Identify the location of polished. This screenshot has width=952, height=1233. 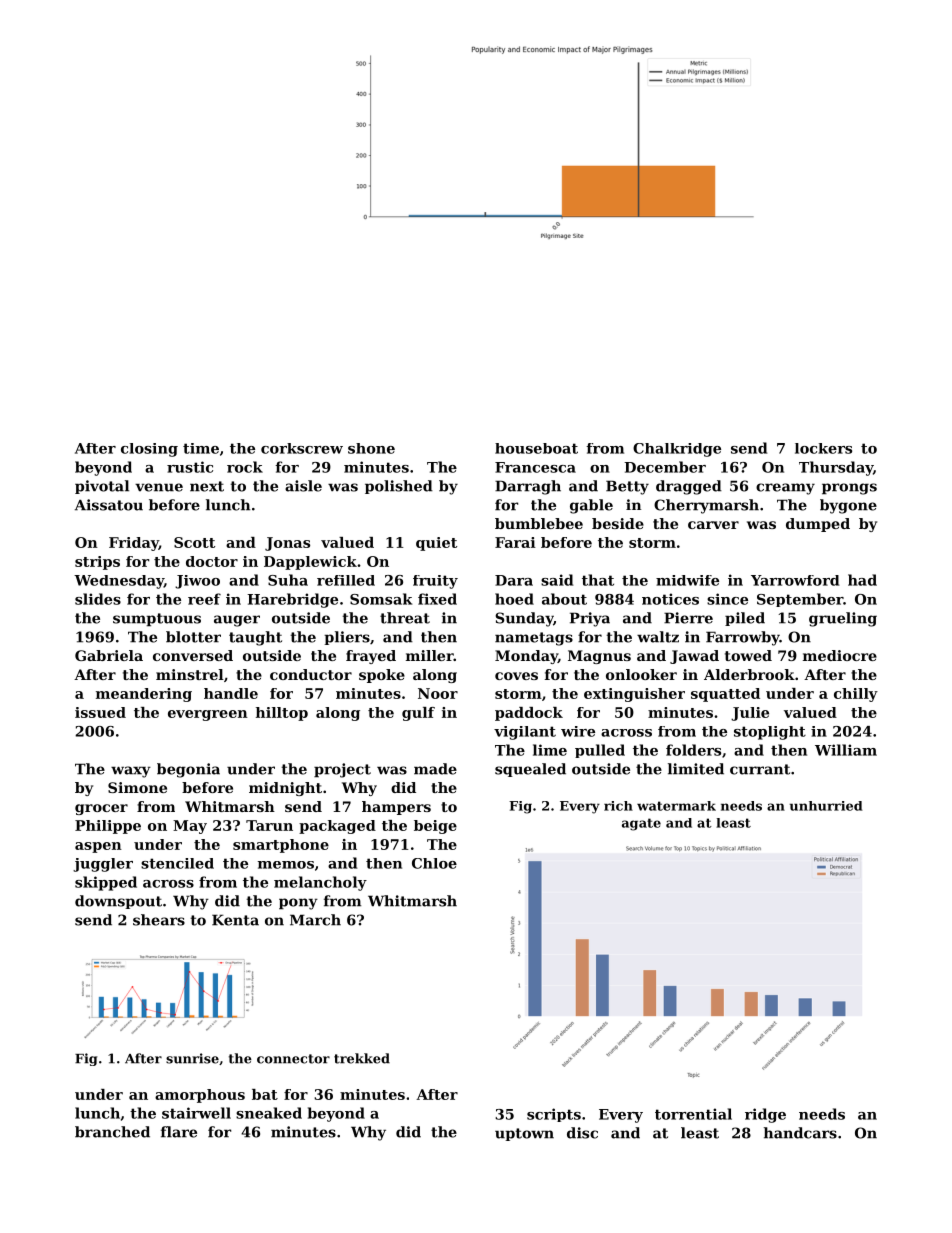
(399, 487).
